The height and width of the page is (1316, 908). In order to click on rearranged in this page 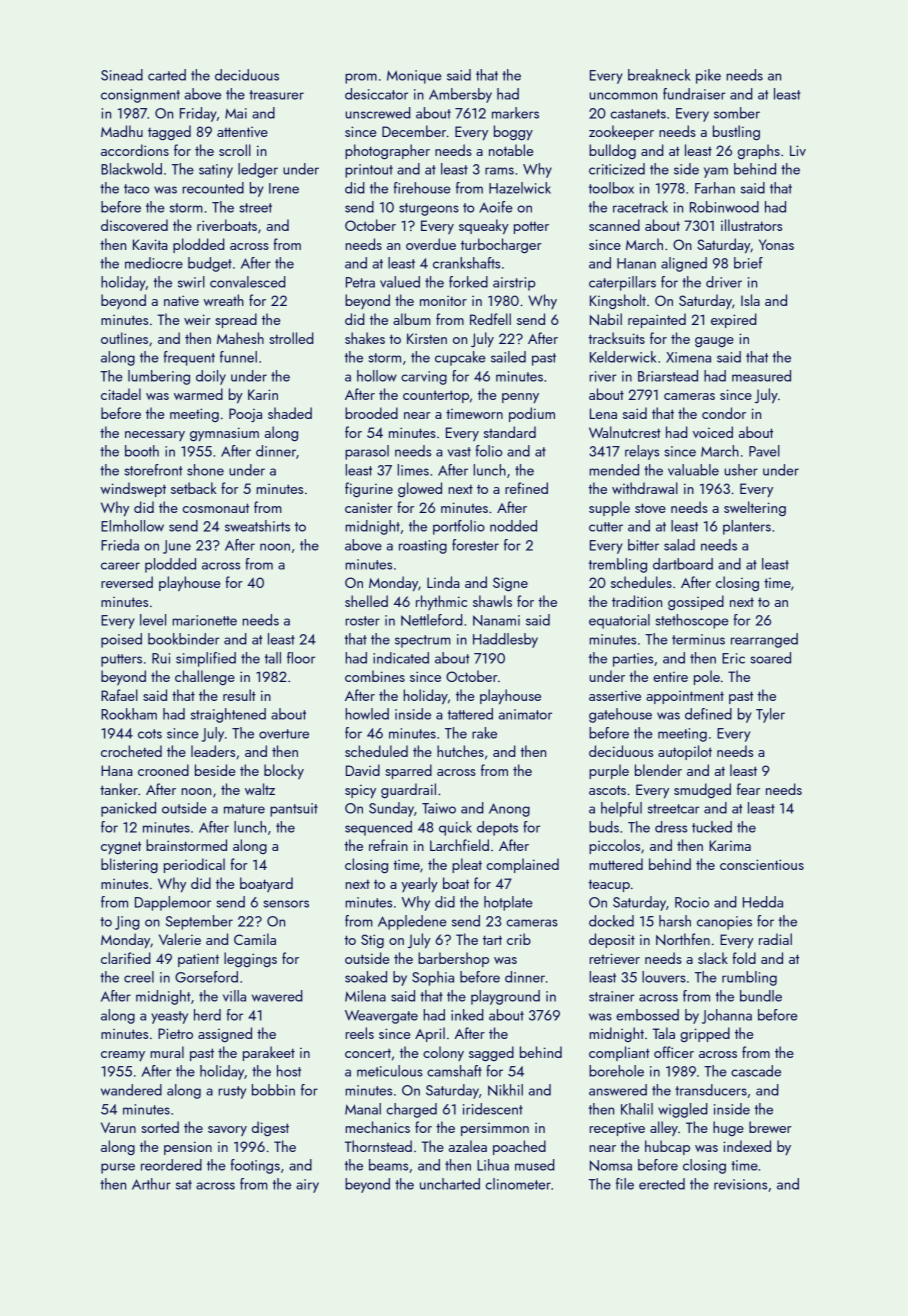, I will do `click(764, 640)`.
